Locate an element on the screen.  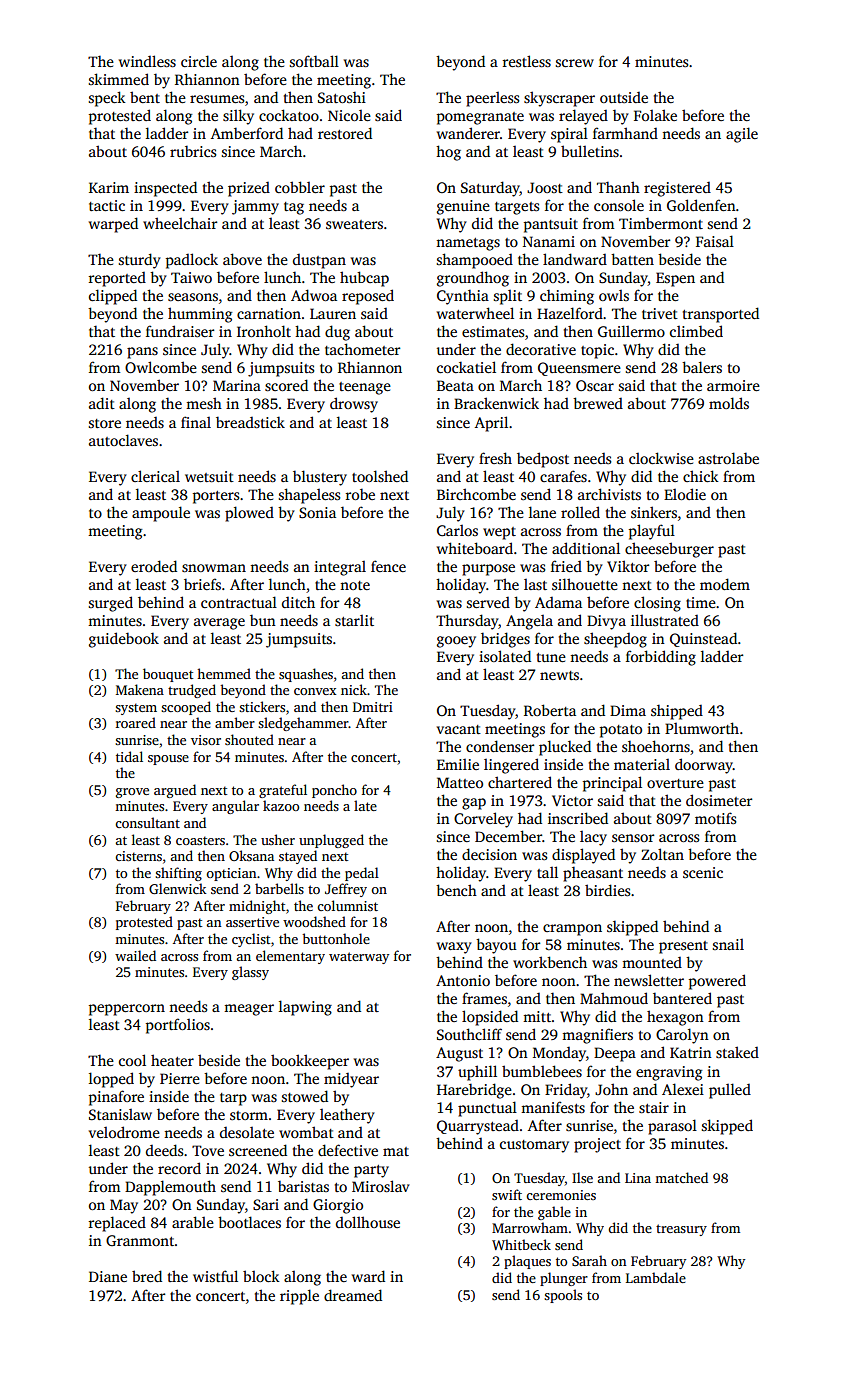
above is located at coordinates (242, 259).
